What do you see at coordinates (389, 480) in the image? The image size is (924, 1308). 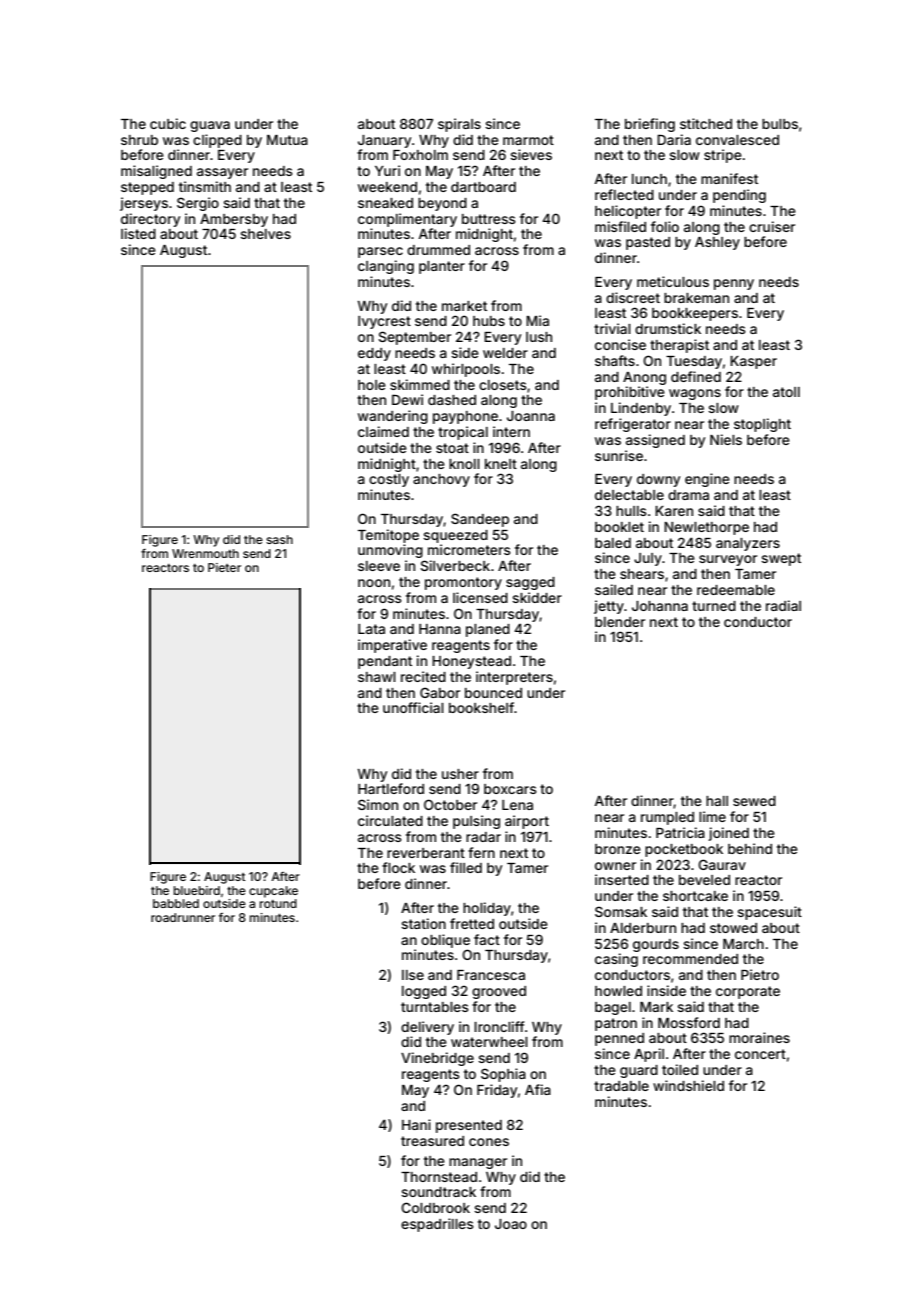 I see `costly` at bounding box center [389, 480].
